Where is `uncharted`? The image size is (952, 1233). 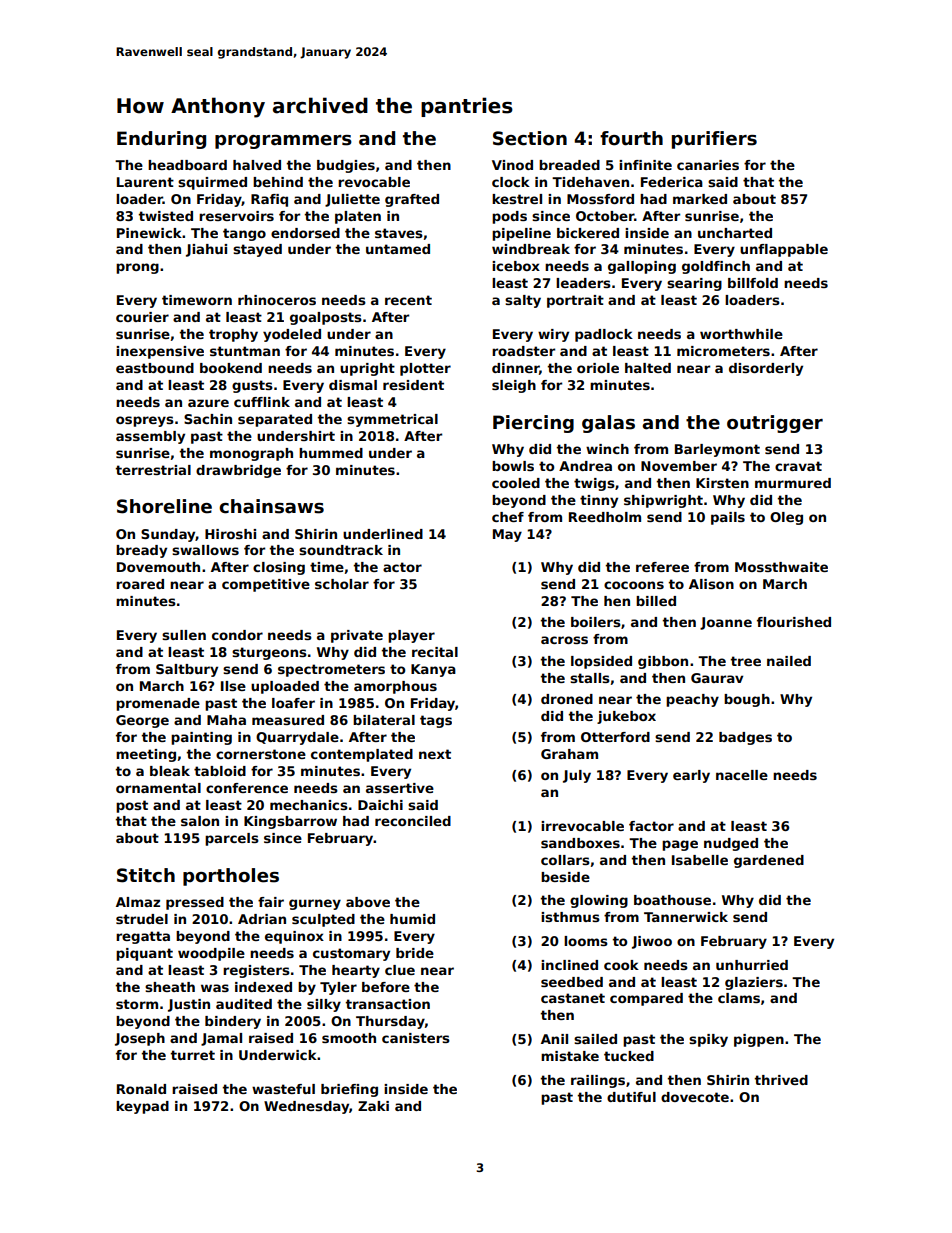 uncharted is located at coordinates (735, 233).
